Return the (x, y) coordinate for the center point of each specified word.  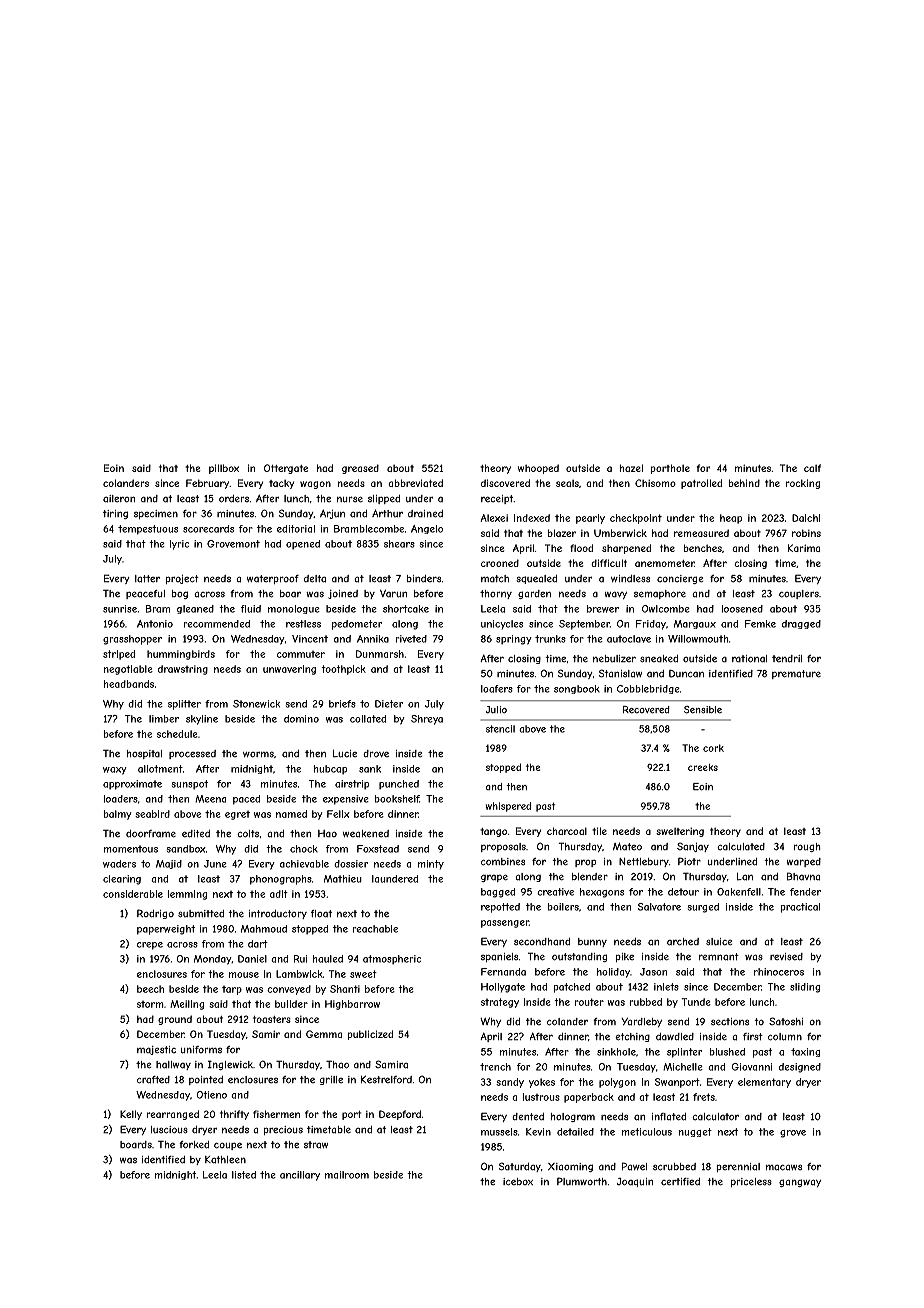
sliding (805, 988)
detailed (575, 1132)
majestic (156, 1050)
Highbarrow (352, 1005)
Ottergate (286, 469)
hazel (631, 468)
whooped (538, 469)
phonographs (281, 880)
